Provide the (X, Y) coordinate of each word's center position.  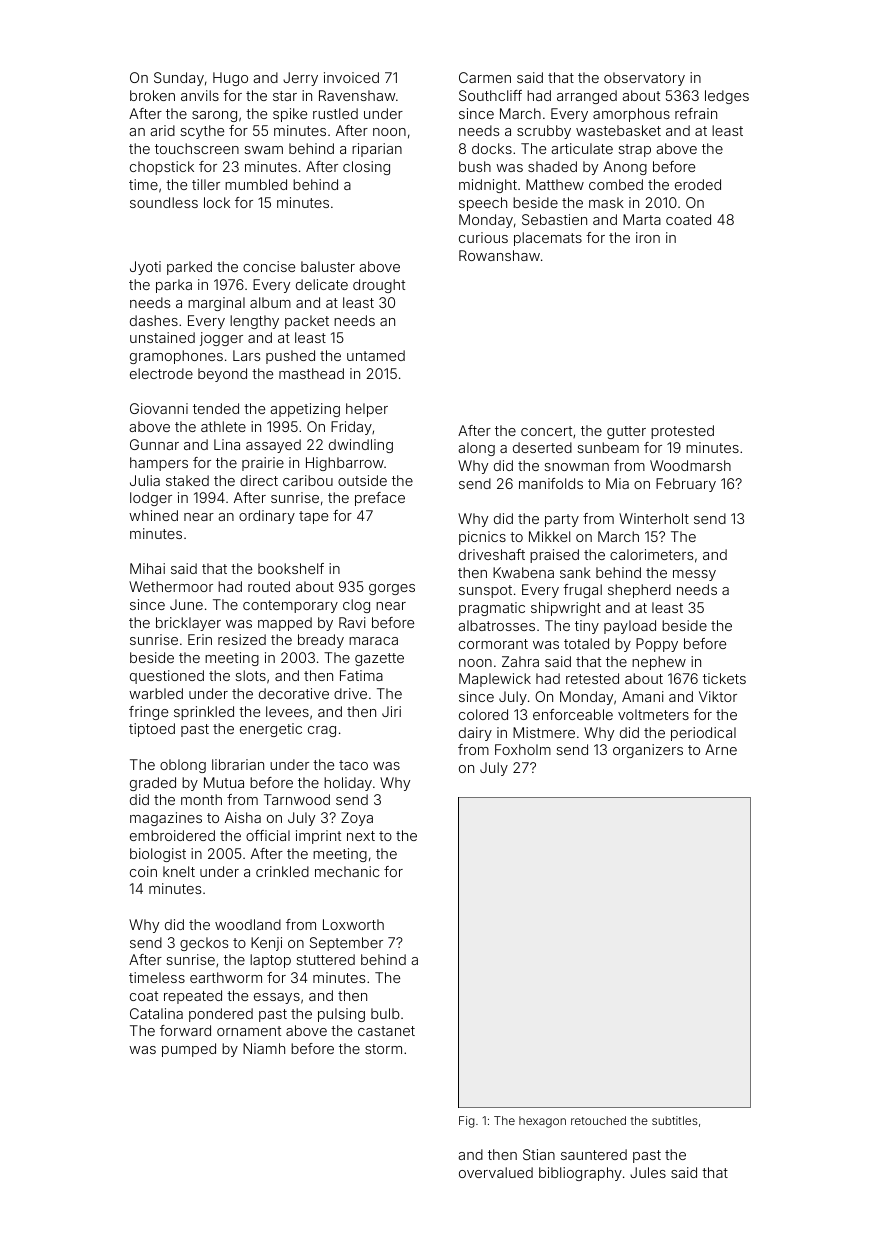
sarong (214, 116)
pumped (189, 1050)
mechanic (347, 871)
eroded (698, 184)
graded (153, 784)
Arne (721, 749)
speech (483, 204)
